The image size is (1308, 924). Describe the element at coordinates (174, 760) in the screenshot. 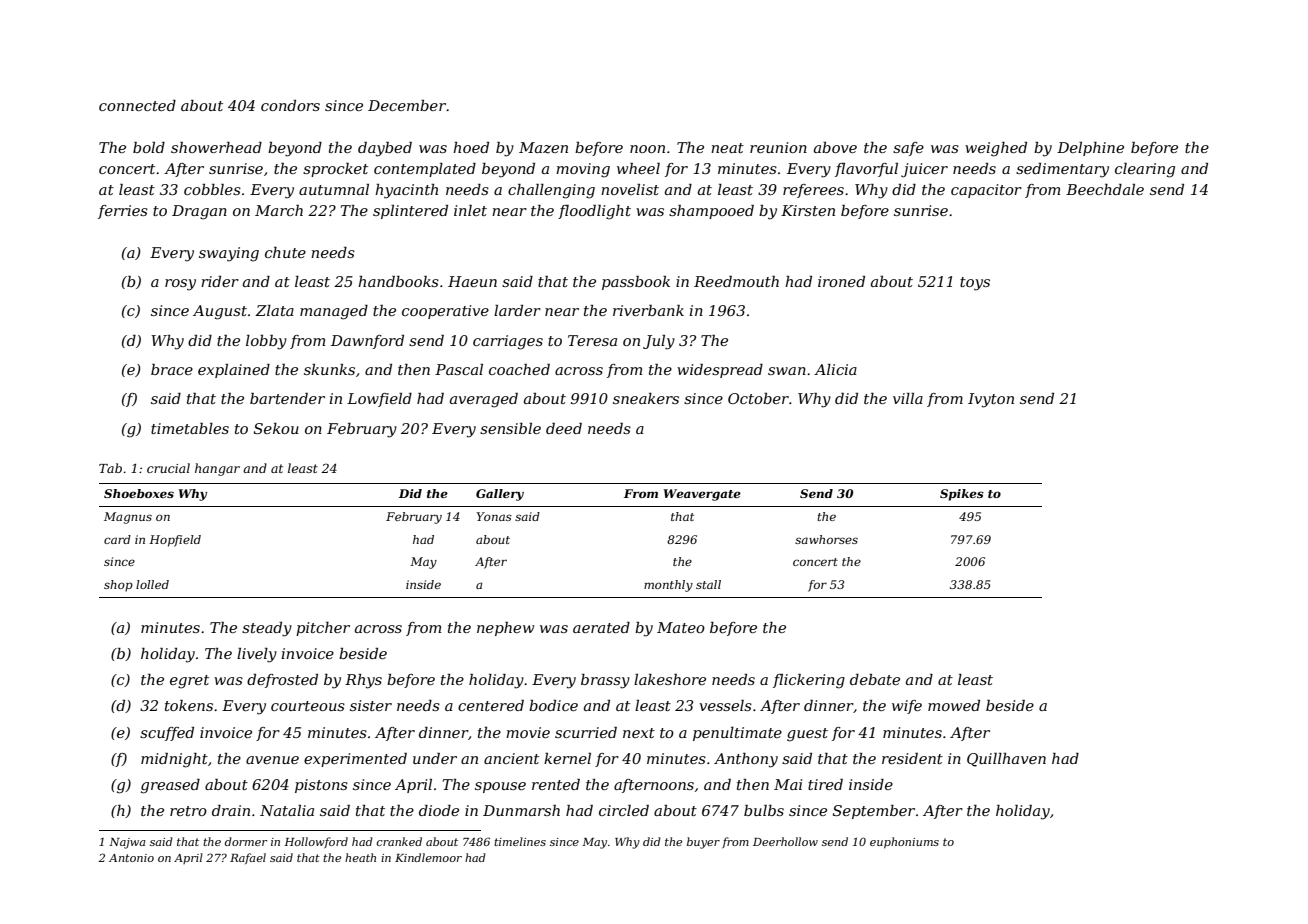

I see `midnight` at that location.
